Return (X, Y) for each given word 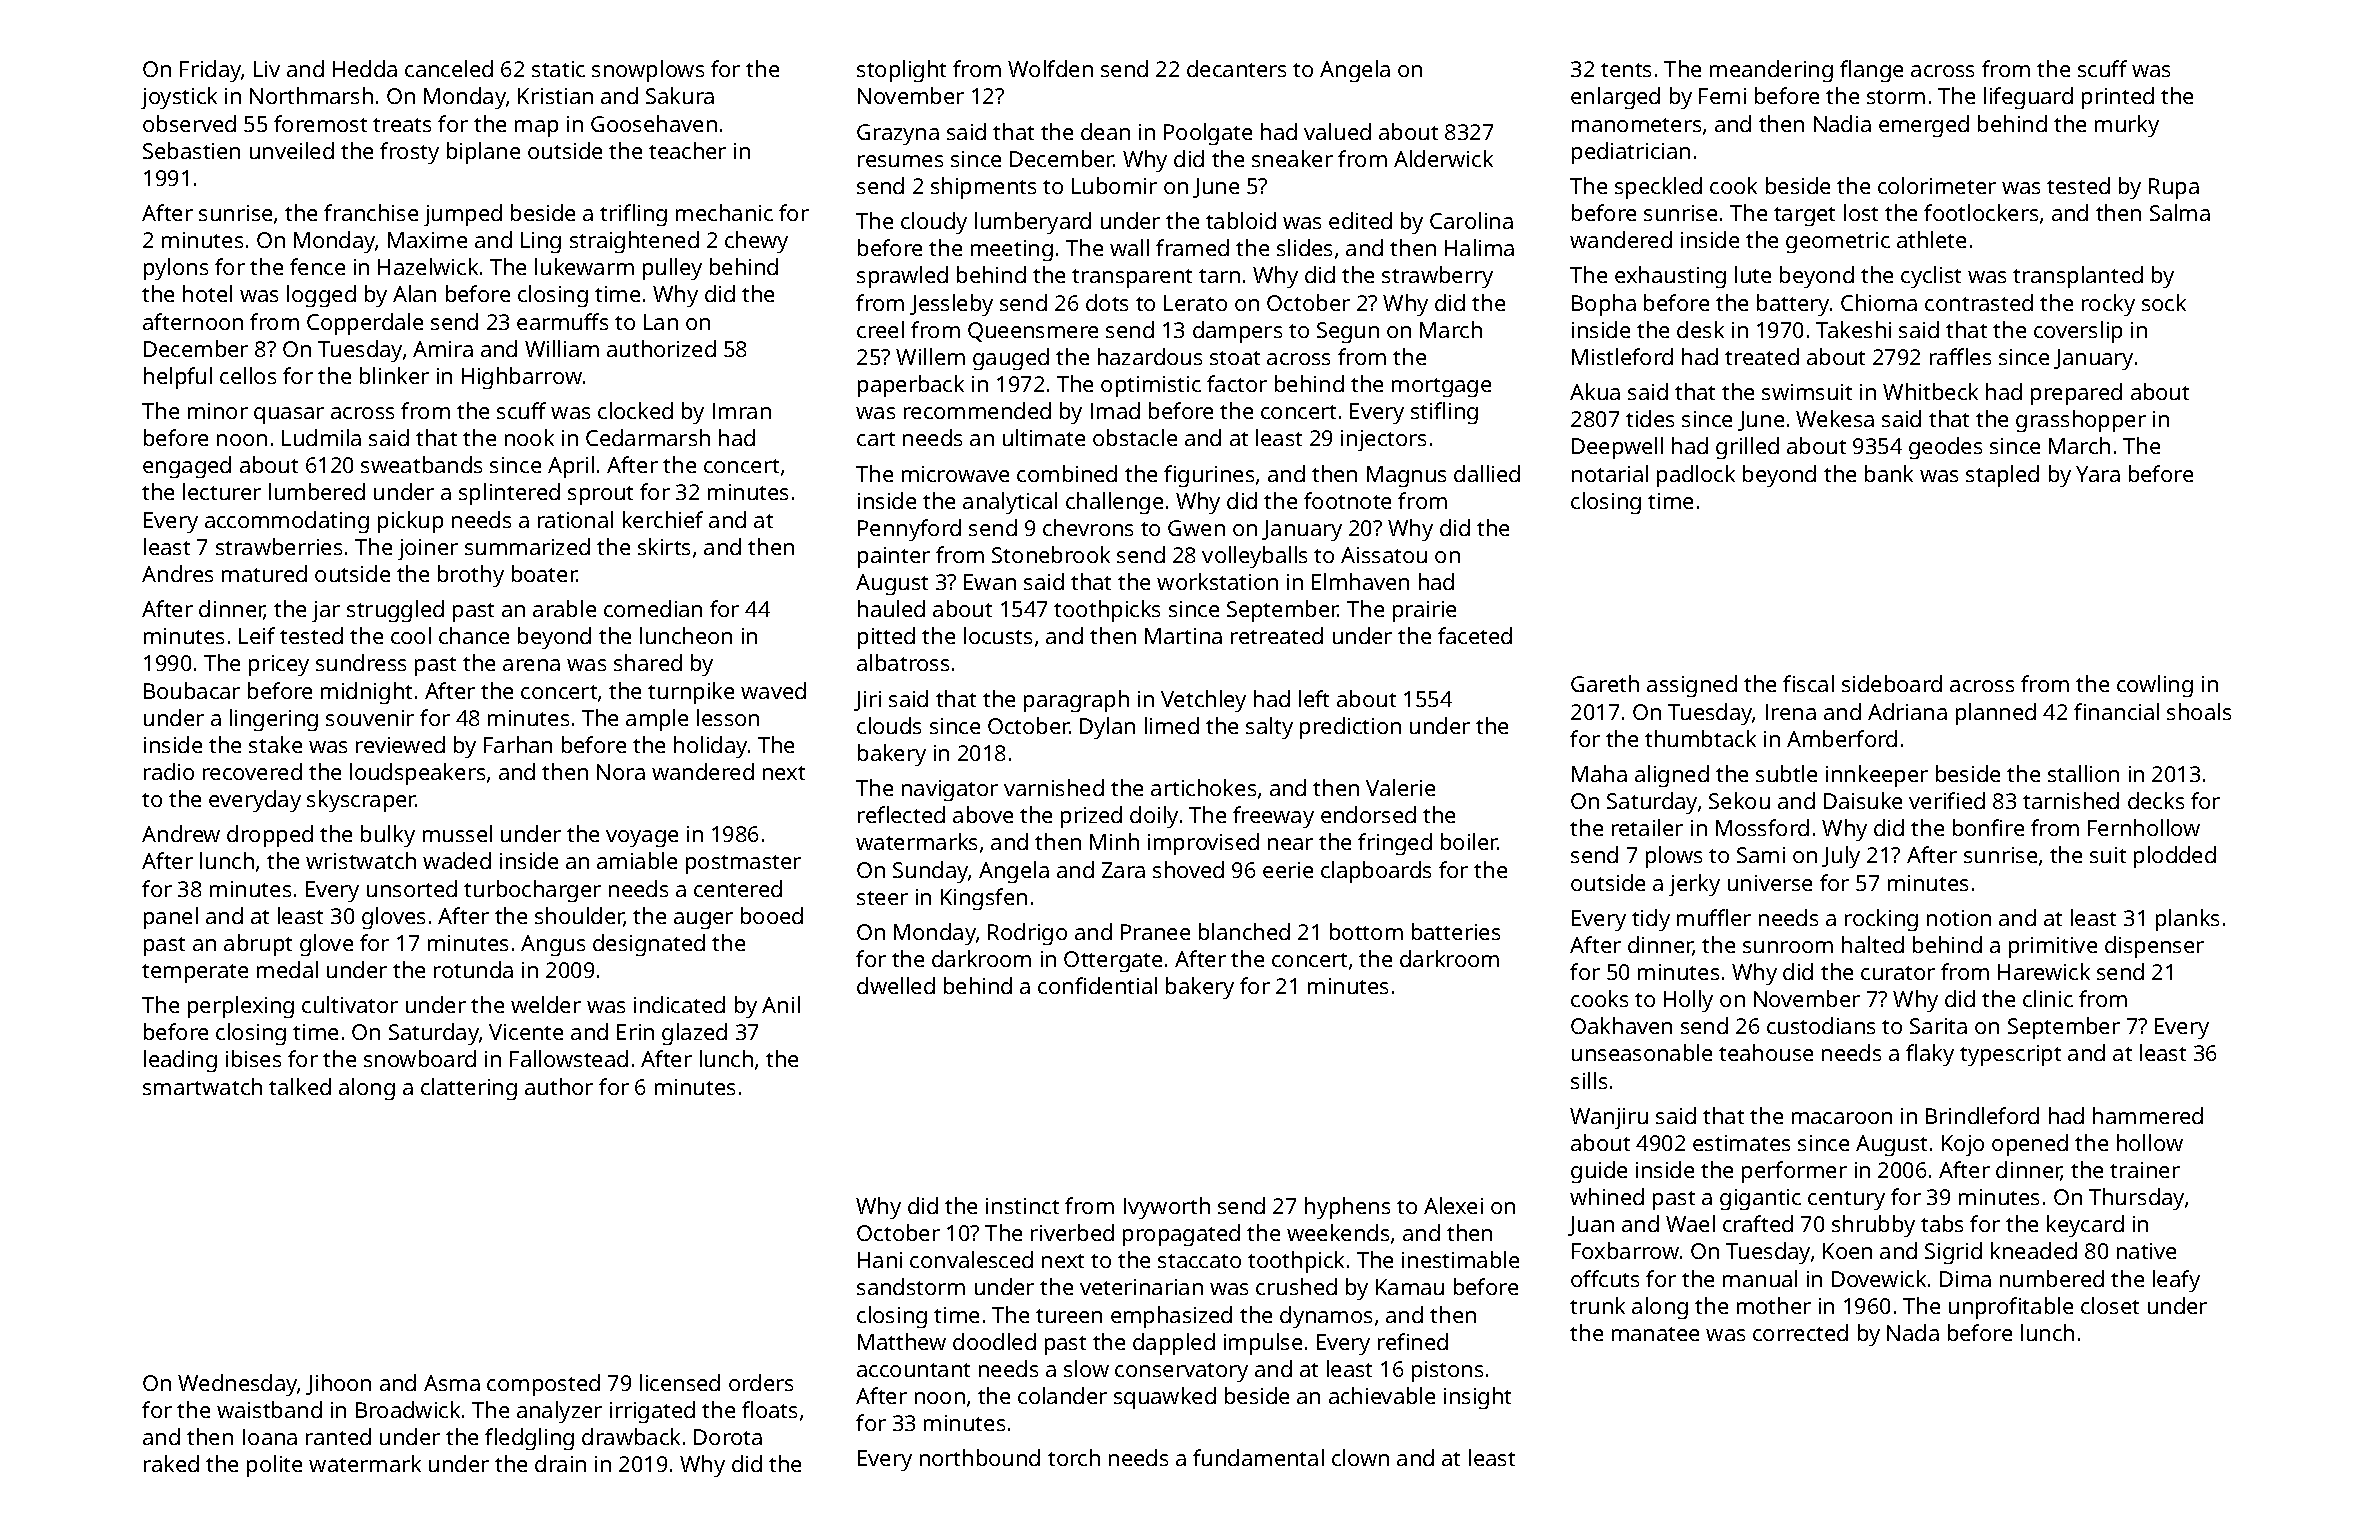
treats (402, 125)
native (2146, 1251)
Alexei (1453, 1205)
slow (1086, 1368)
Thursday (2136, 1199)
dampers (1237, 332)
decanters (1236, 68)
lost (1861, 212)
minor (218, 411)
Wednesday (238, 1385)
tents (1626, 70)
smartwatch (202, 1086)
